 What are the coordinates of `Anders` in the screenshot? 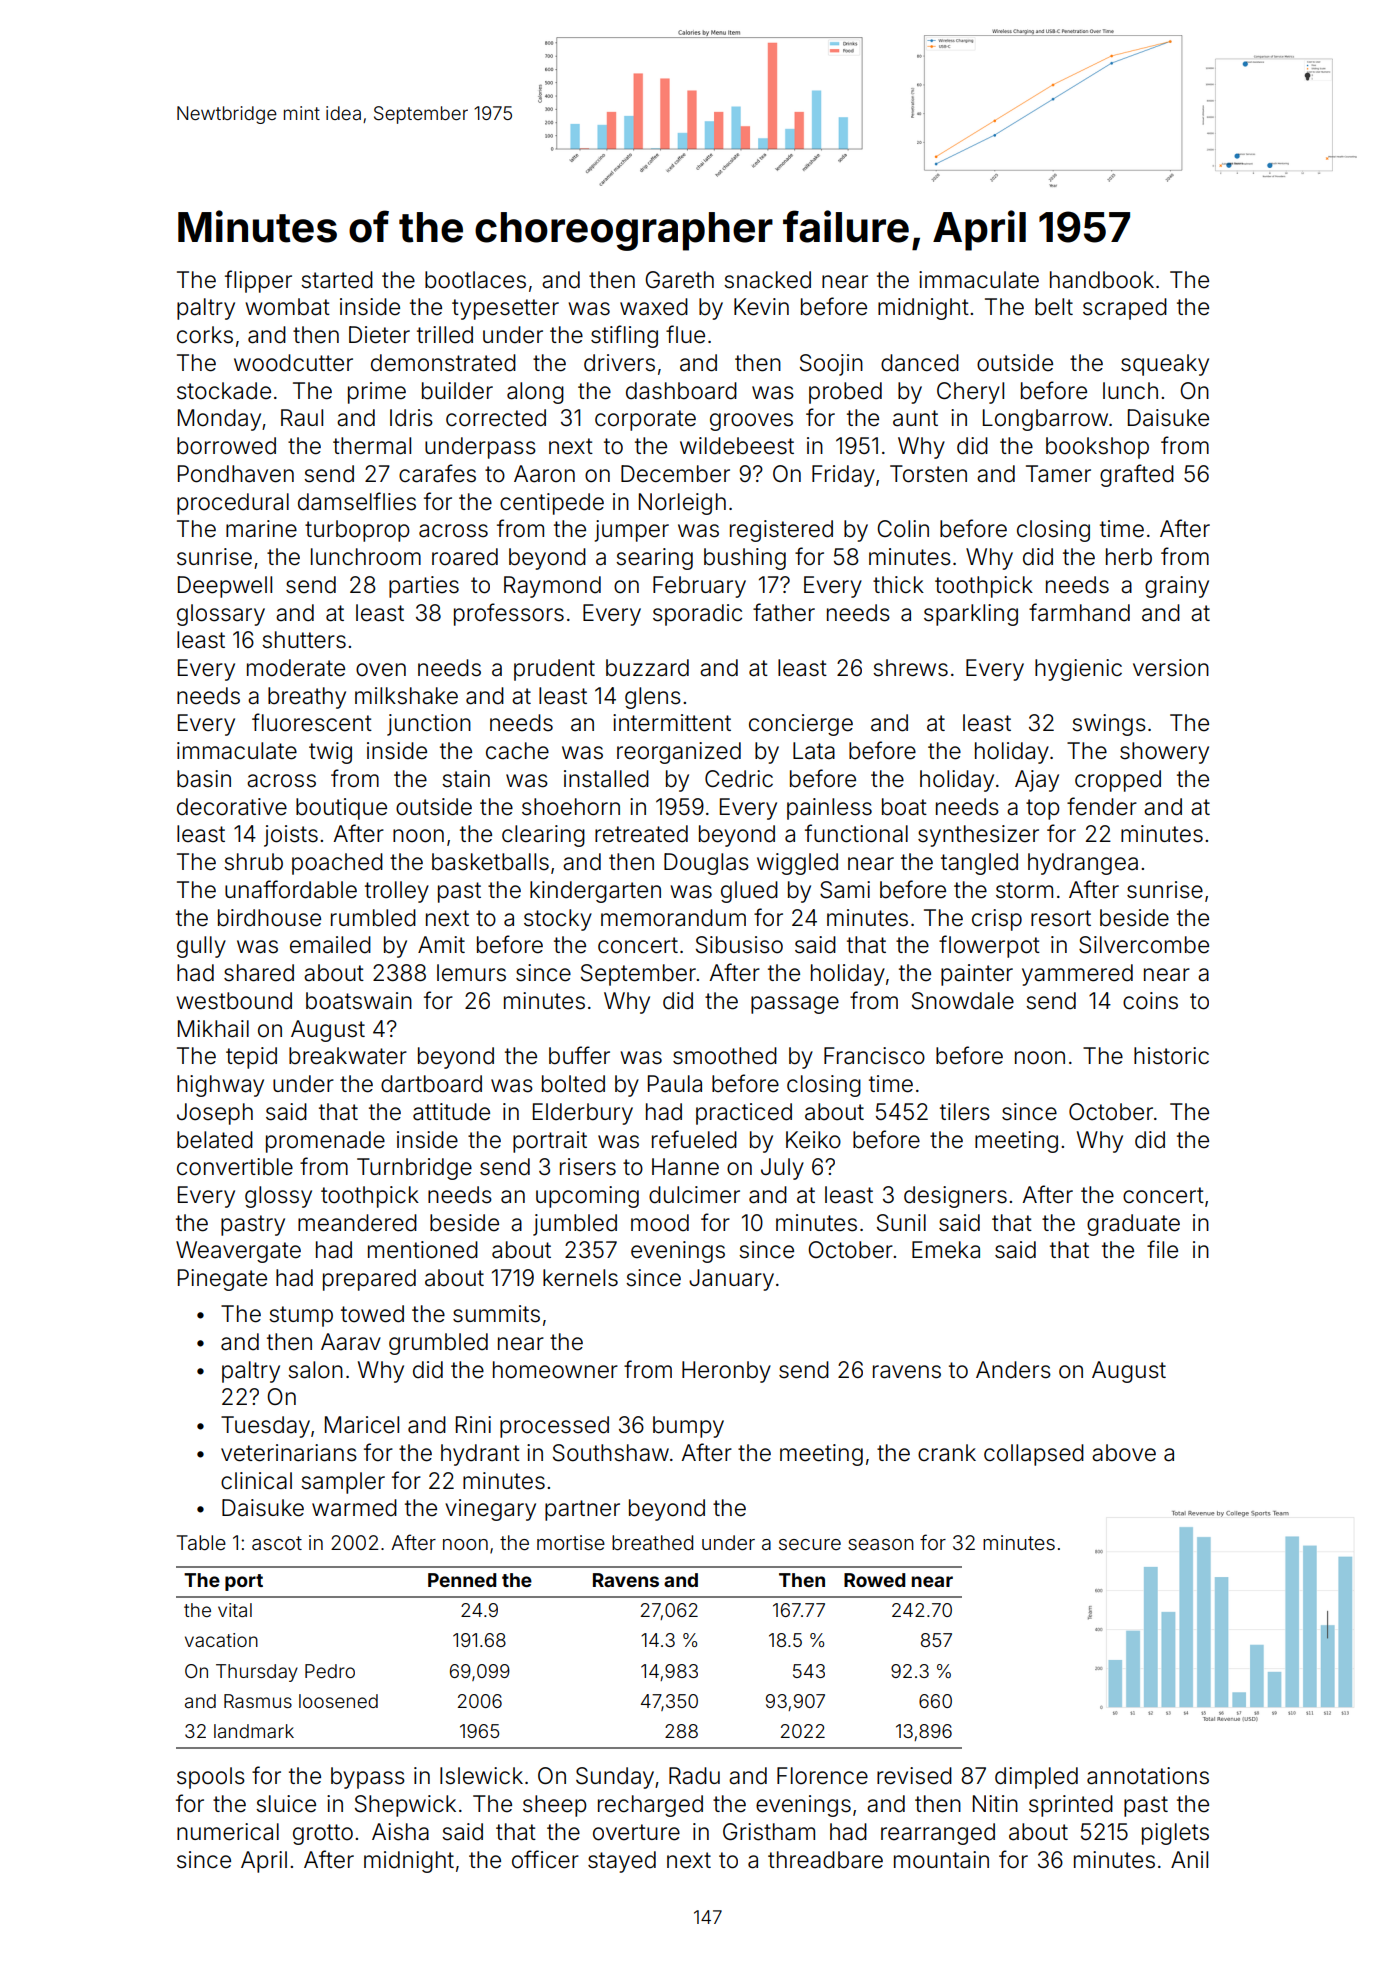 It's located at (1013, 1370).
